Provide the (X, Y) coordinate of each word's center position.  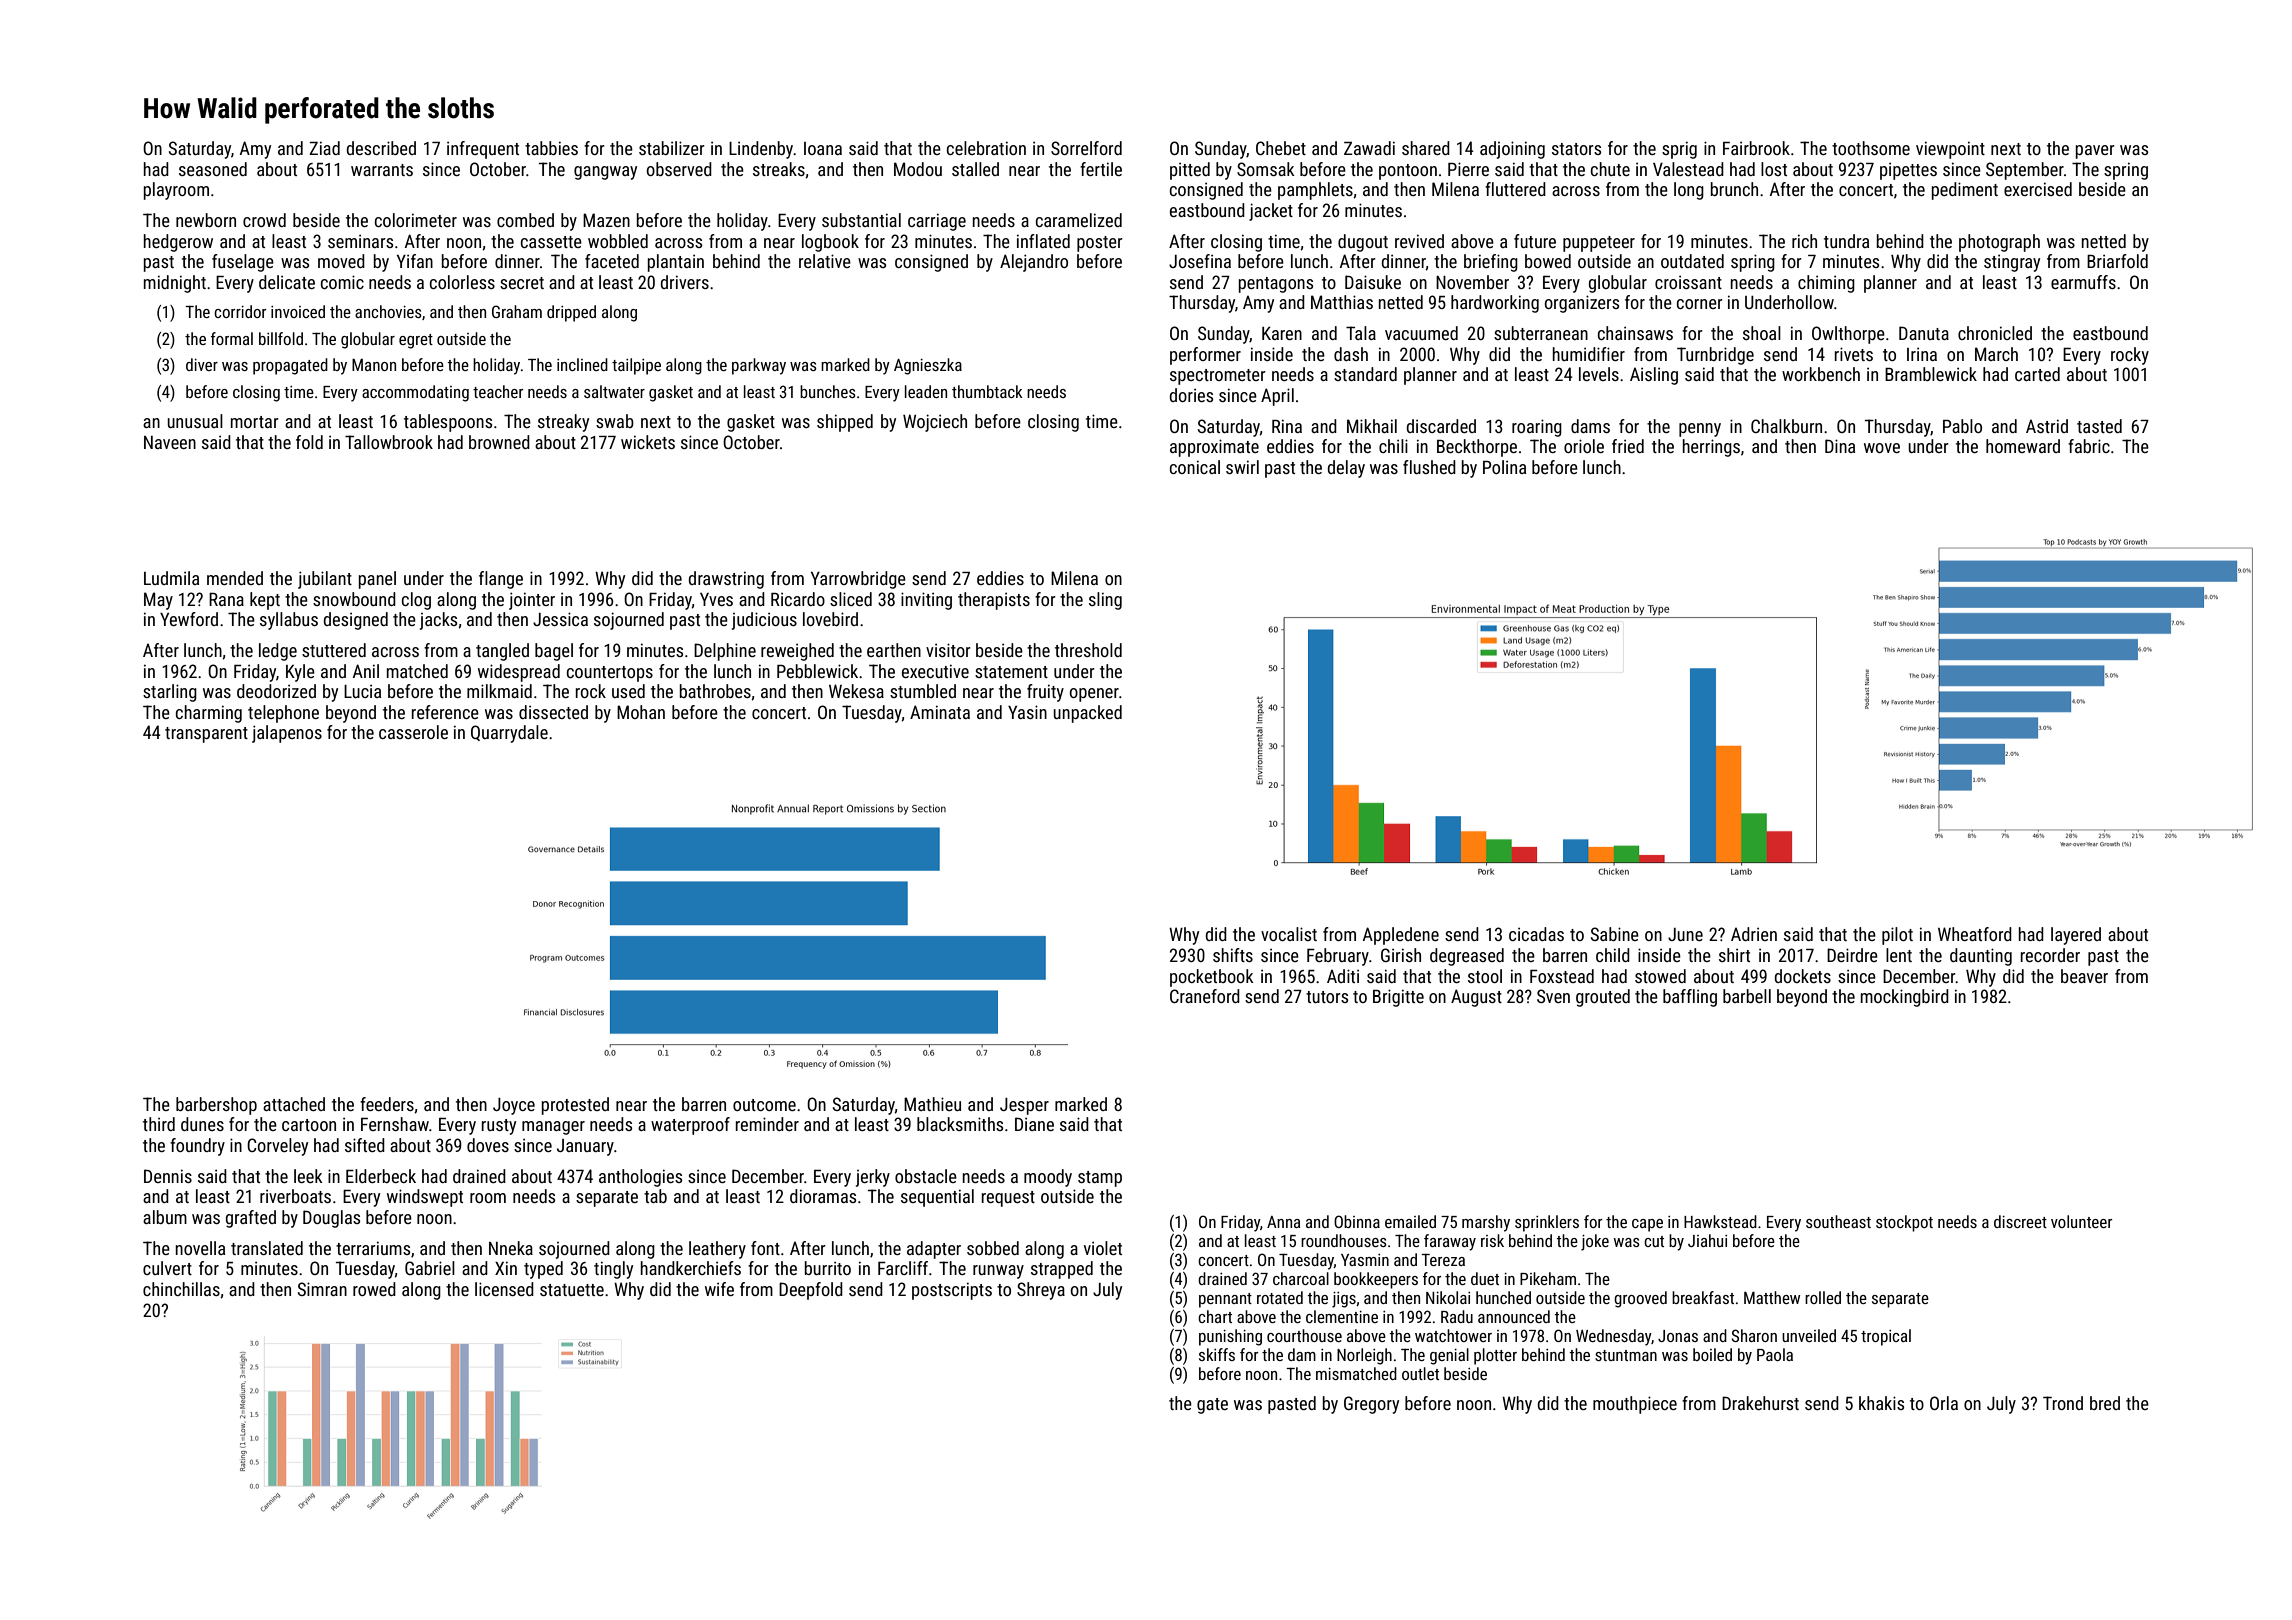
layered (2076, 936)
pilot (1897, 936)
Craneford (1205, 996)
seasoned (213, 169)
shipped (845, 423)
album (165, 1217)
